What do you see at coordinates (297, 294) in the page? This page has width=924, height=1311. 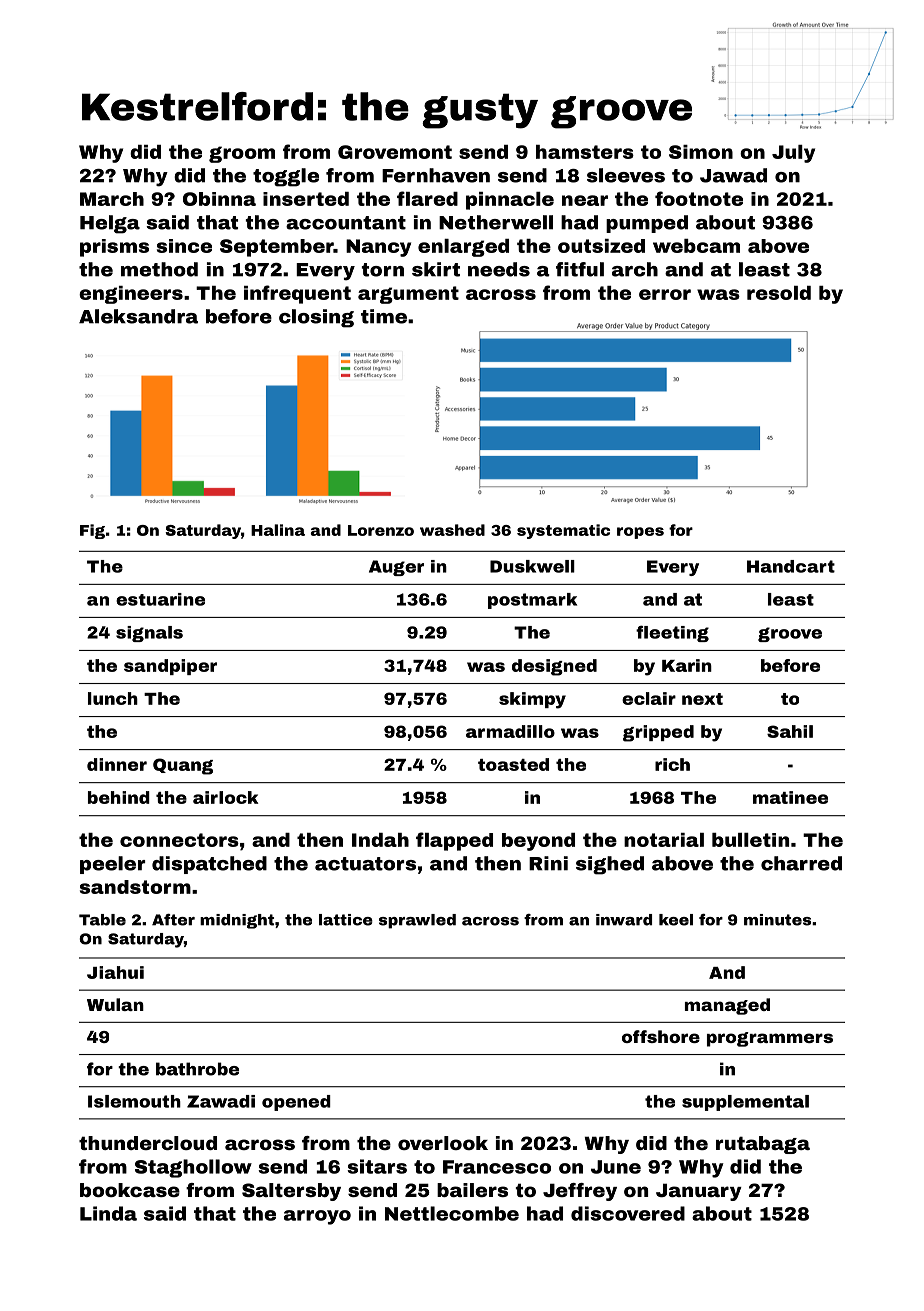 I see `infrequent` at bounding box center [297, 294].
